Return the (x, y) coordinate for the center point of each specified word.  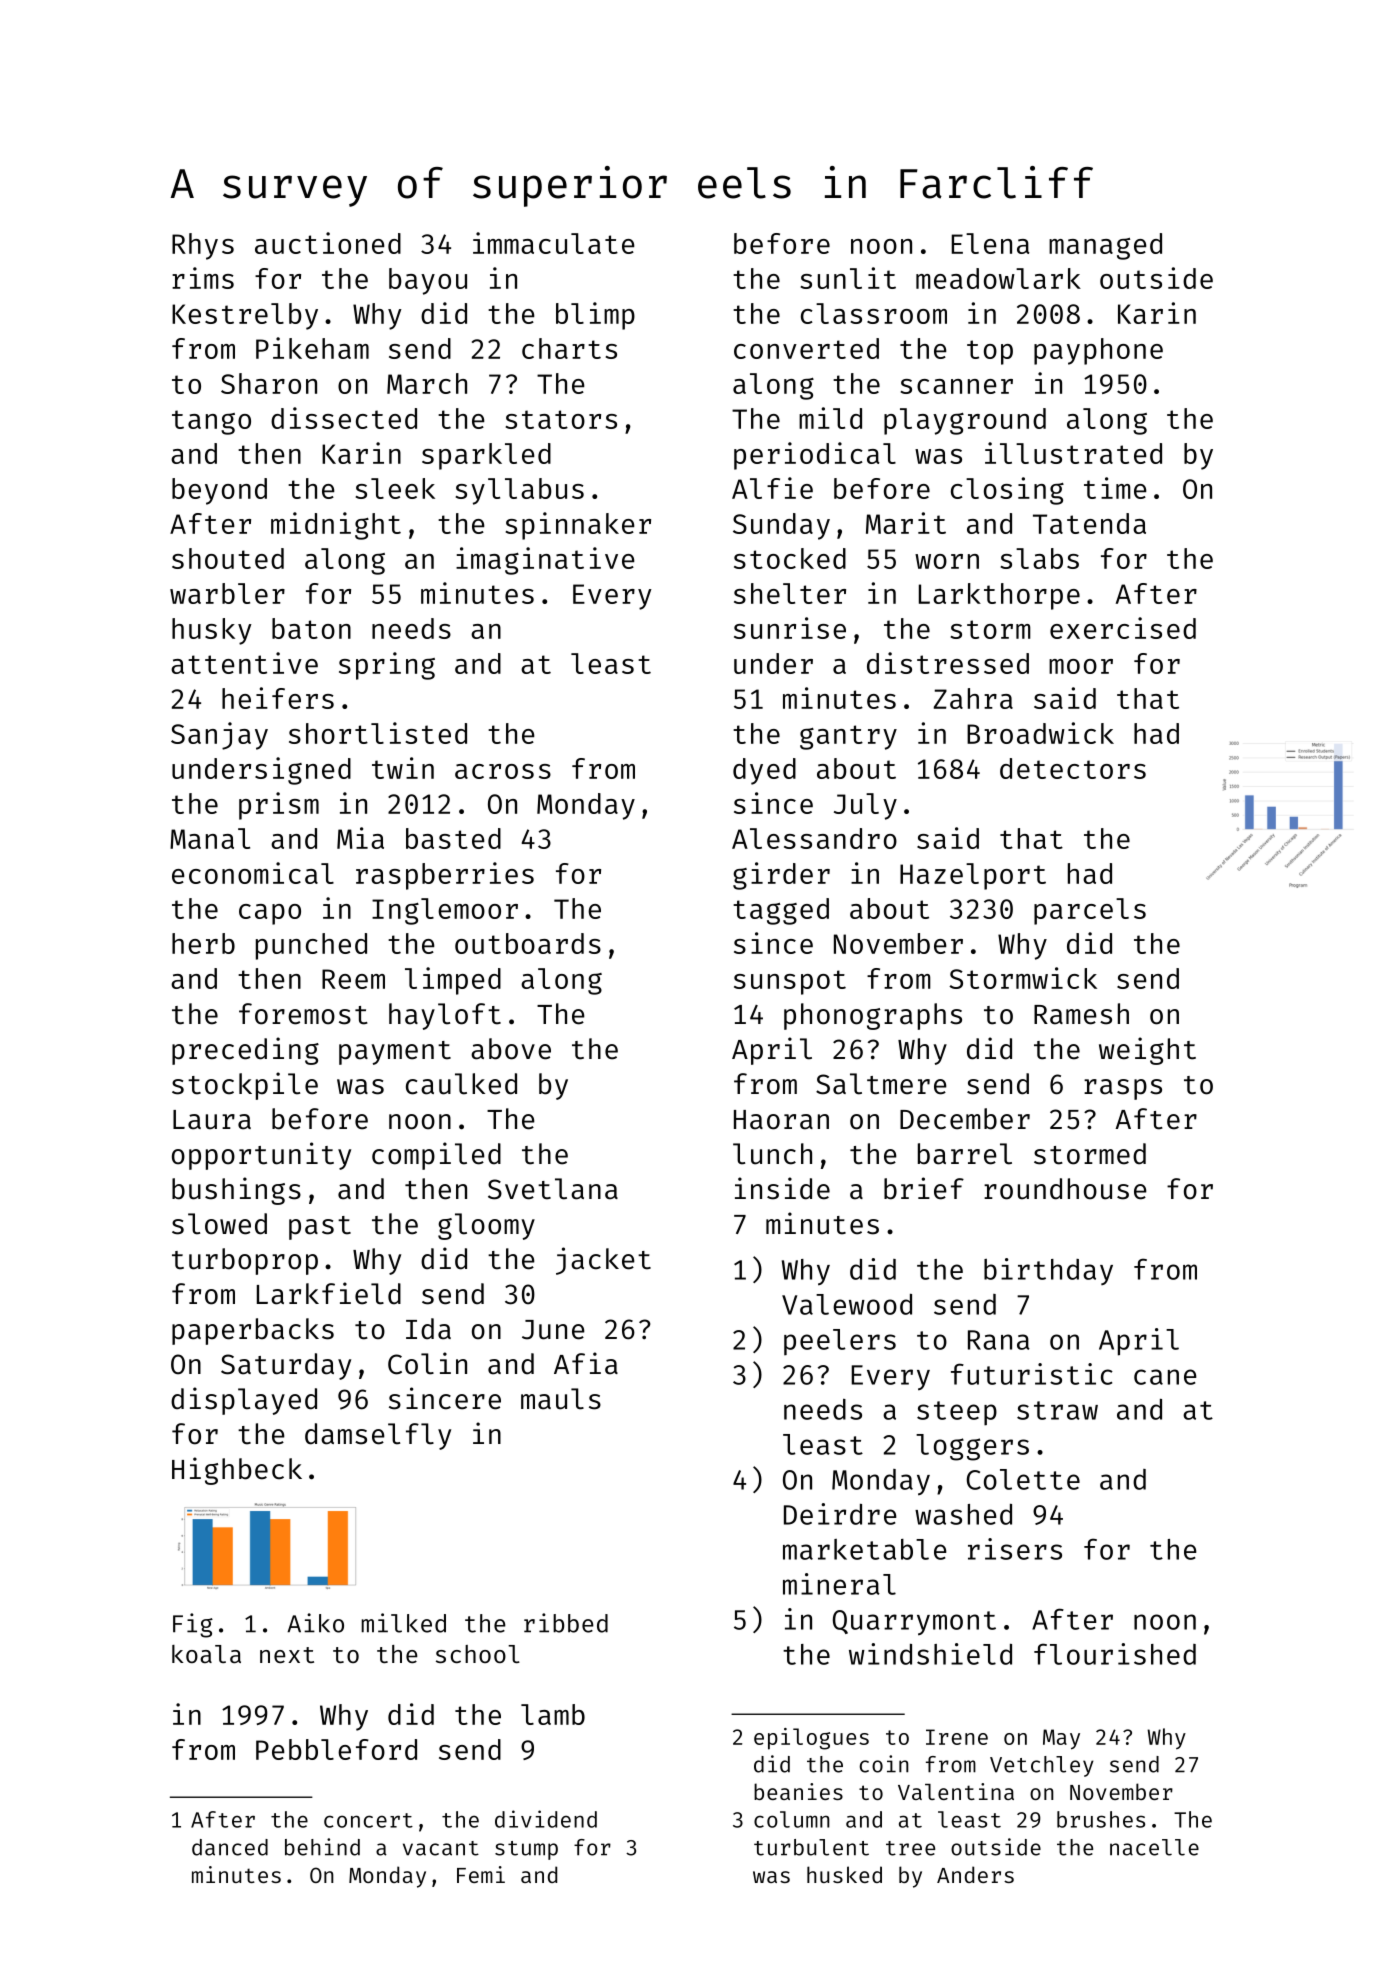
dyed (764, 771)
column (792, 1819)
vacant (441, 1848)
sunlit (848, 278)
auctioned (328, 243)
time (1115, 488)
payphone (1098, 351)
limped (453, 981)
